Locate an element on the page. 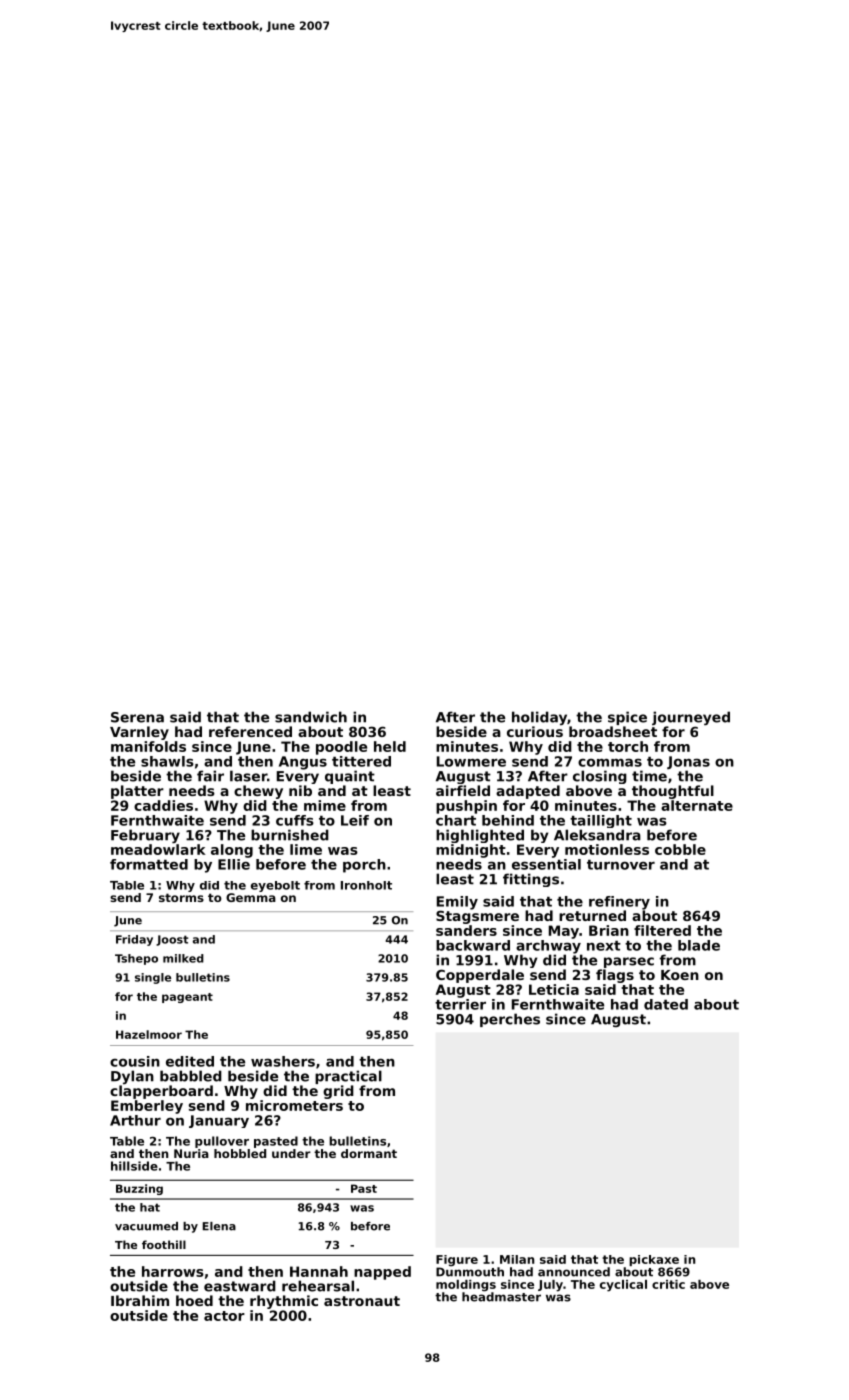  Hazelmoor is located at coordinates (149, 1034).
